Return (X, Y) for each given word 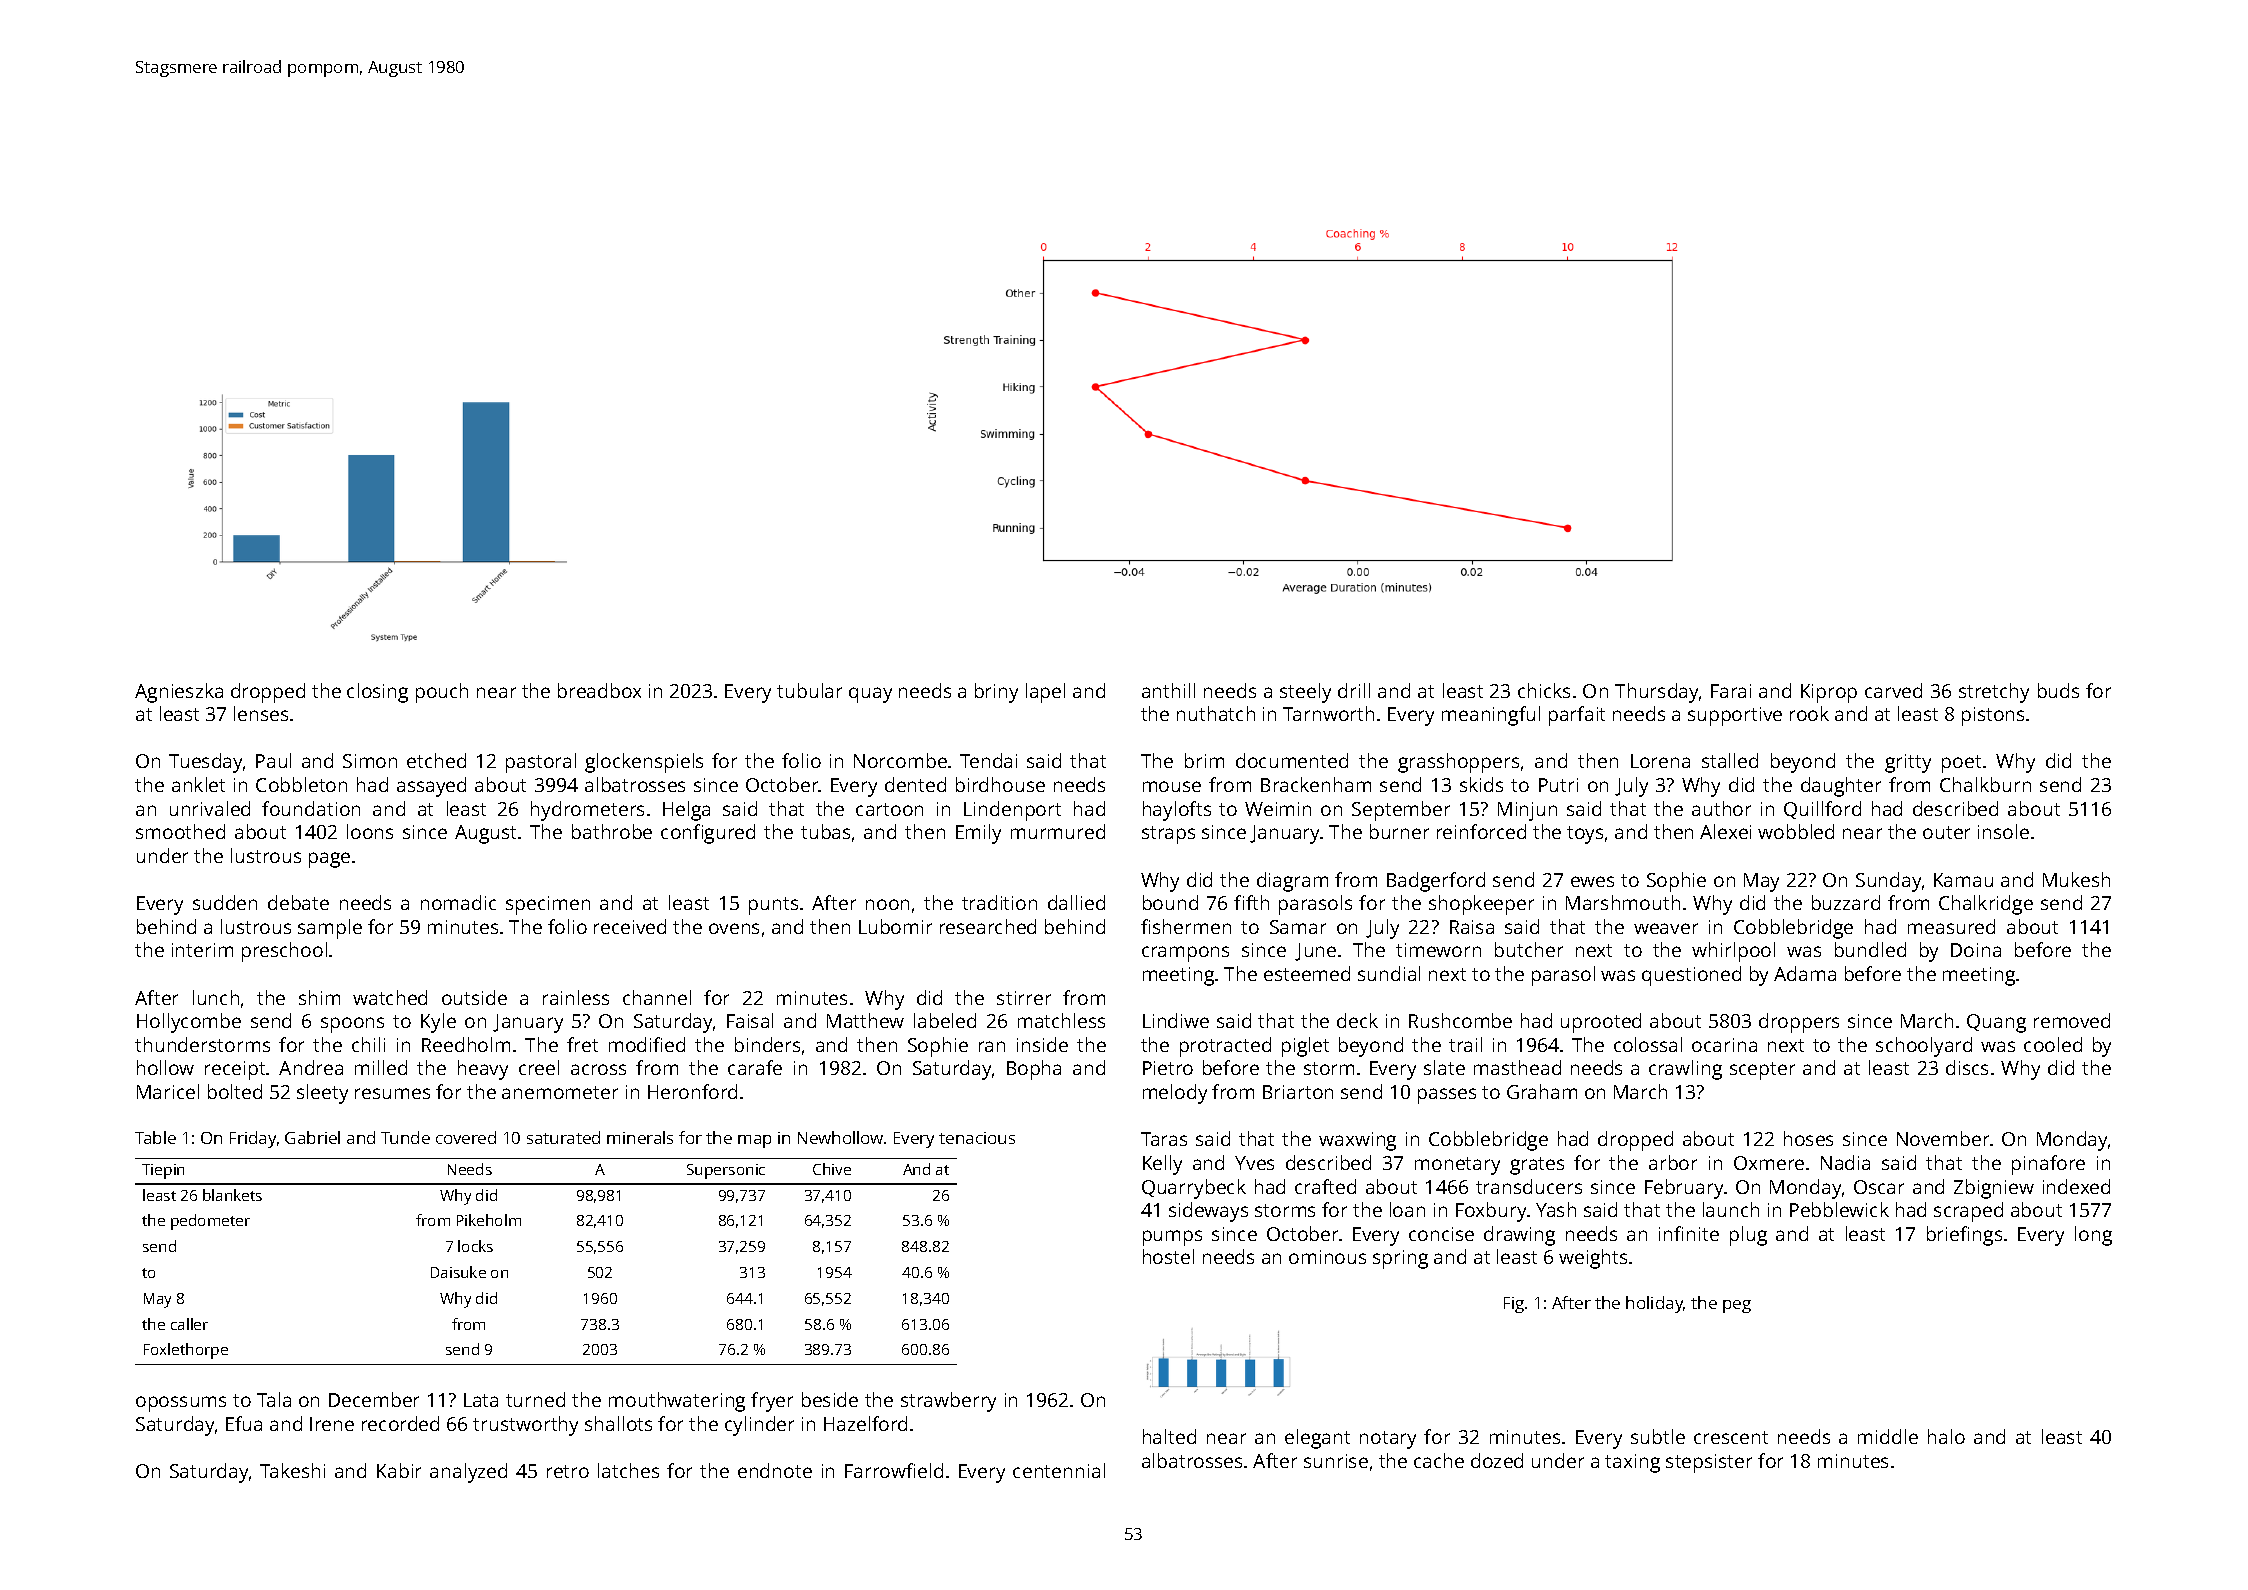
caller (189, 1324)
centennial (1059, 1470)
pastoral (541, 763)
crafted (1325, 1186)
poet (1961, 764)
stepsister (1709, 1463)
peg (1737, 1306)
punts (773, 906)
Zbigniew (1994, 1189)
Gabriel (312, 1137)
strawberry (948, 1402)
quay (870, 695)
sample (330, 929)
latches (628, 1470)
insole (2003, 831)
